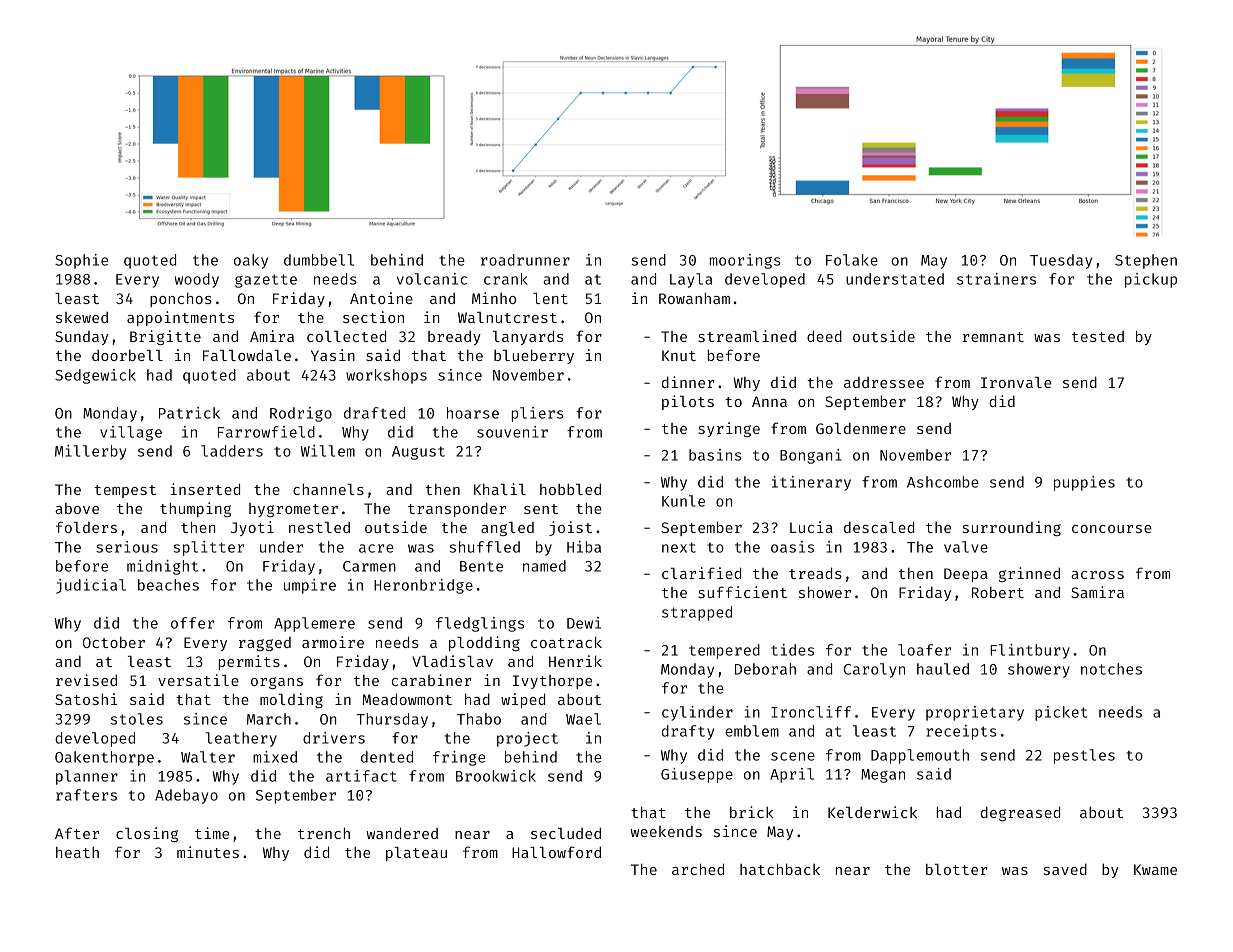 Image resolution: width=1233 pixels, height=952 pixels. Describe the element at coordinates (208, 852) in the document. I see `minutes` at that location.
